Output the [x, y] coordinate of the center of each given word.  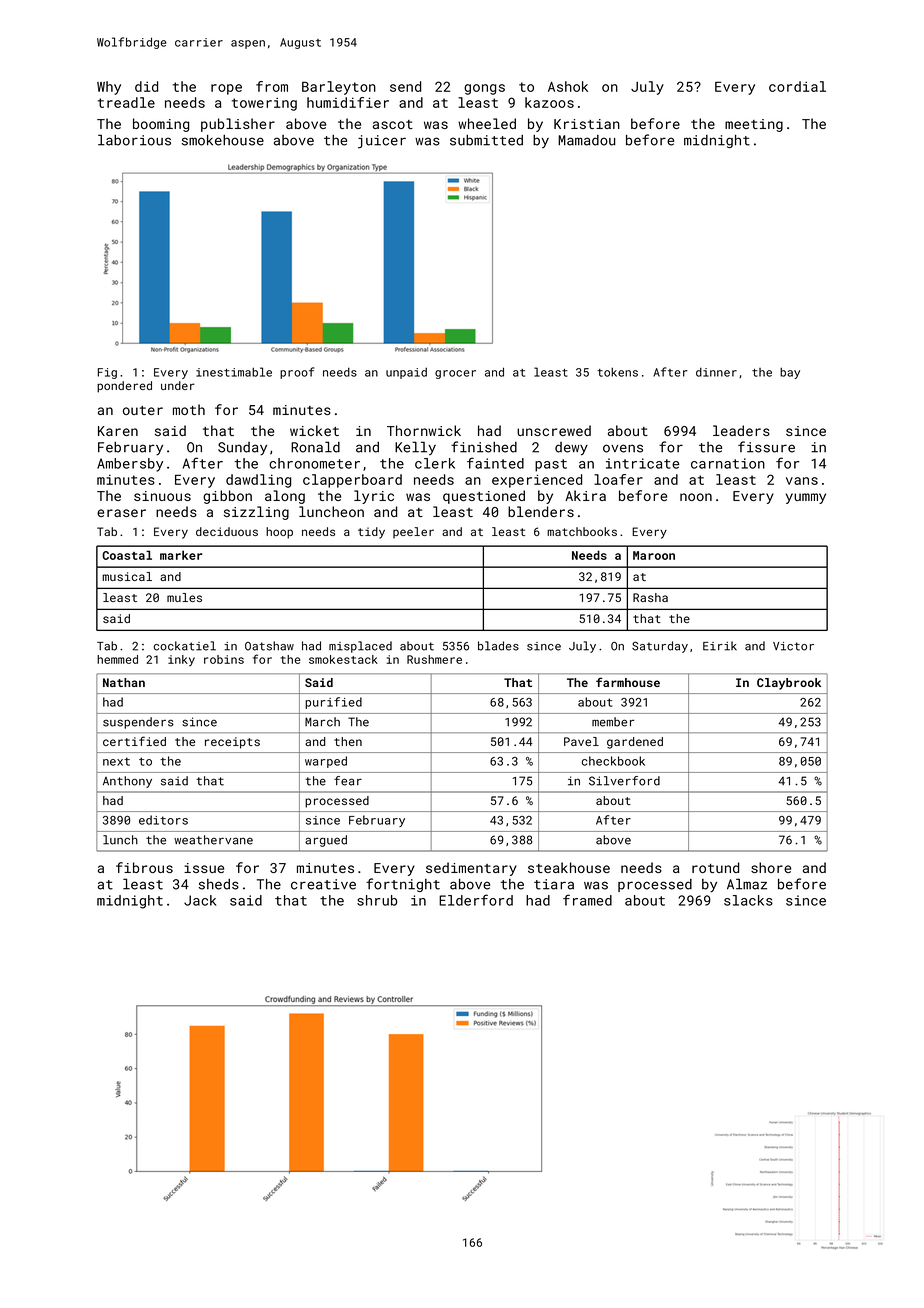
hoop [279, 533]
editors [163, 820]
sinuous [162, 496]
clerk [435, 463]
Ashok [568, 86]
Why [109, 88]
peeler [413, 532]
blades [498, 646]
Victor [793, 646]
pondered [124, 387]
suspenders [138, 723]
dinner [716, 372]
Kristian [587, 124]
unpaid [406, 373]
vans [802, 481]
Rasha [650, 597]
